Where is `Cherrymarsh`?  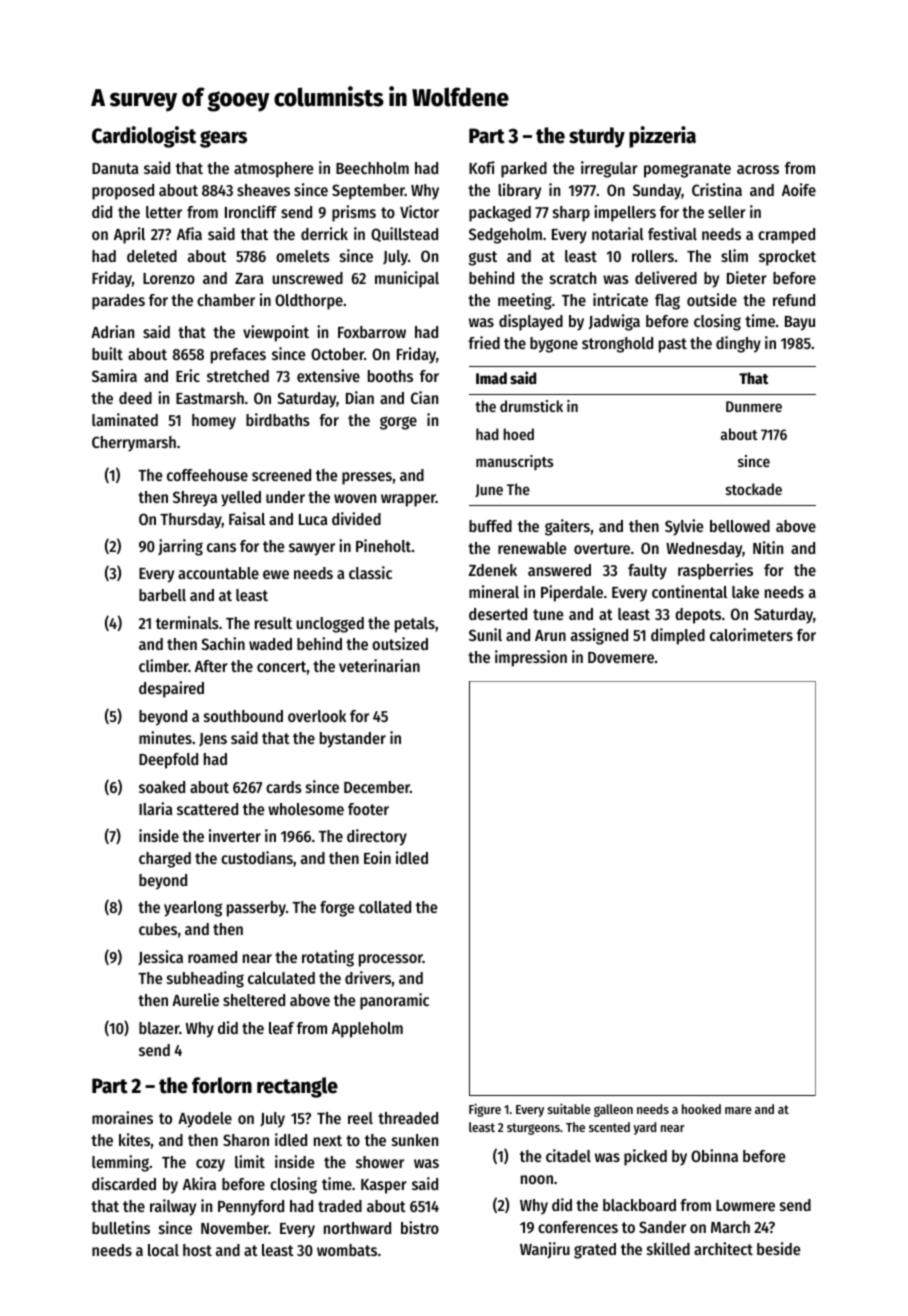
Cherrymarsh is located at coordinates (134, 444).
